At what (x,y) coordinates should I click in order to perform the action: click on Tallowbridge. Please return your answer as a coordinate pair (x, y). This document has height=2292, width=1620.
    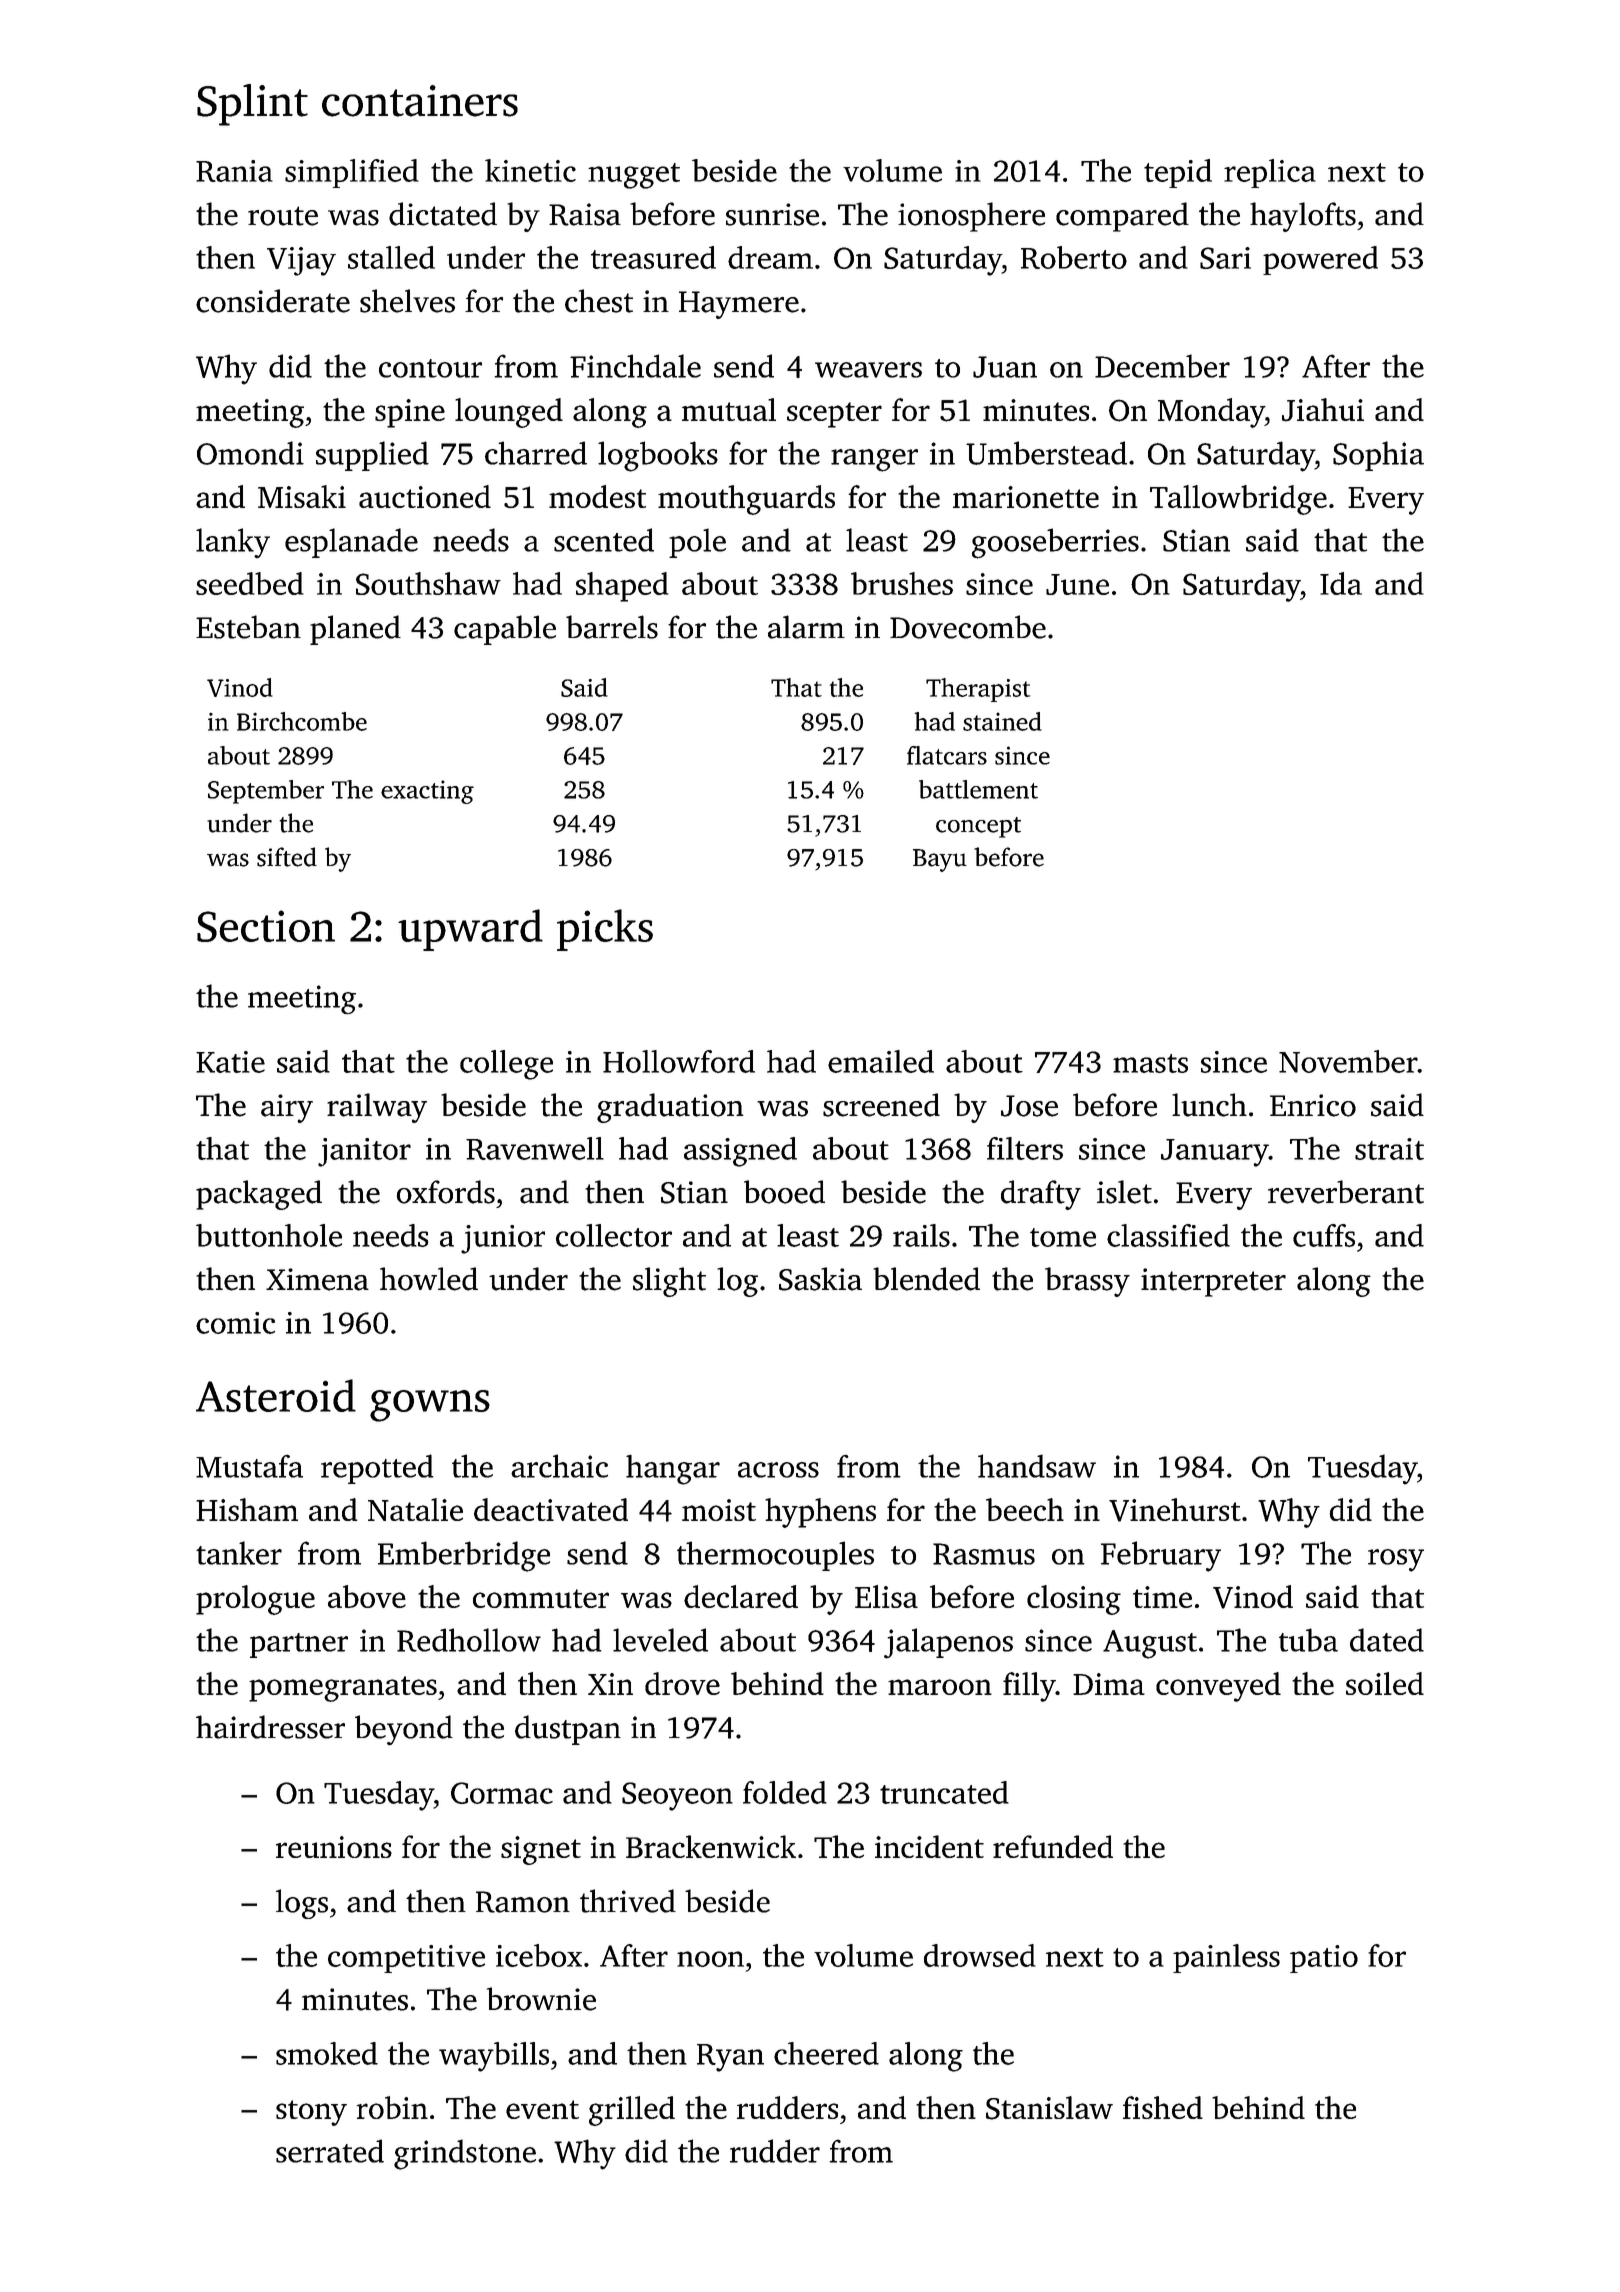
    Looking at the image, I should click on (1238, 500).
